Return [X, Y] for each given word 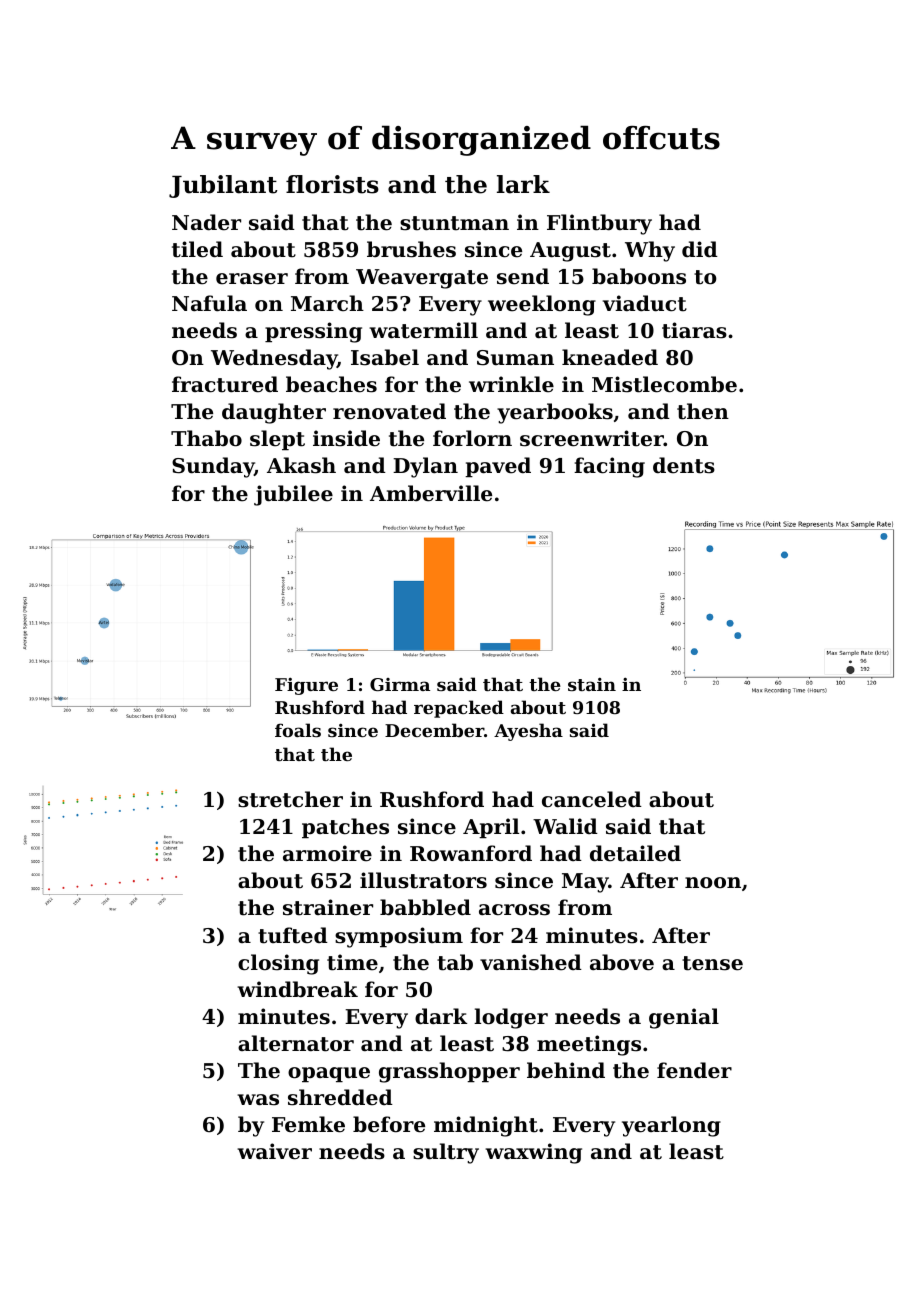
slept [277, 440]
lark [523, 184]
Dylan [425, 467]
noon [713, 883]
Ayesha [528, 732]
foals [298, 730]
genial [684, 1018]
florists [332, 184]
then [703, 411]
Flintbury [599, 224]
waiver [274, 1151]
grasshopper [449, 1072]
